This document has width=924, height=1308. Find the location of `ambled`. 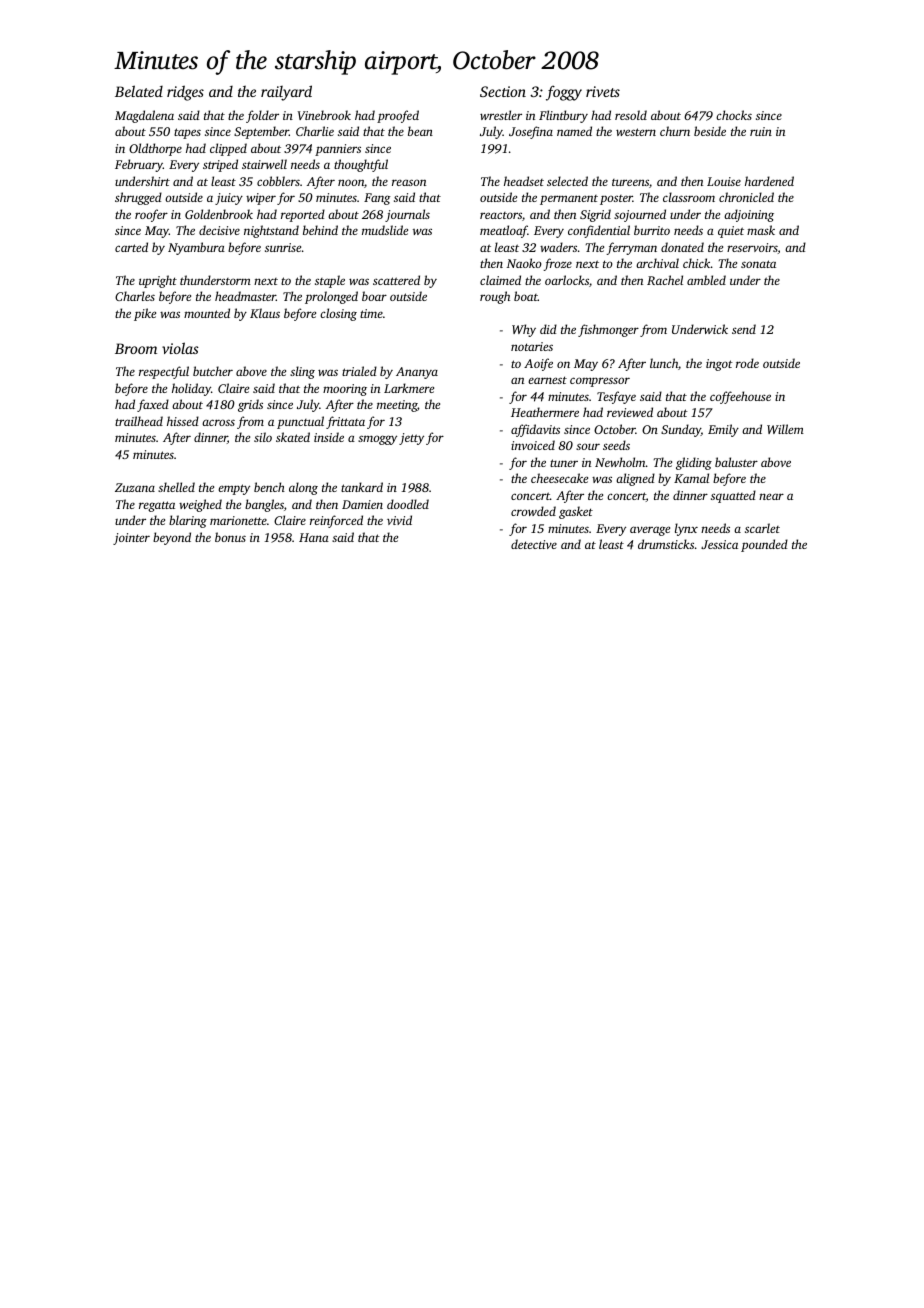

ambled is located at coordinates (706, 280).
